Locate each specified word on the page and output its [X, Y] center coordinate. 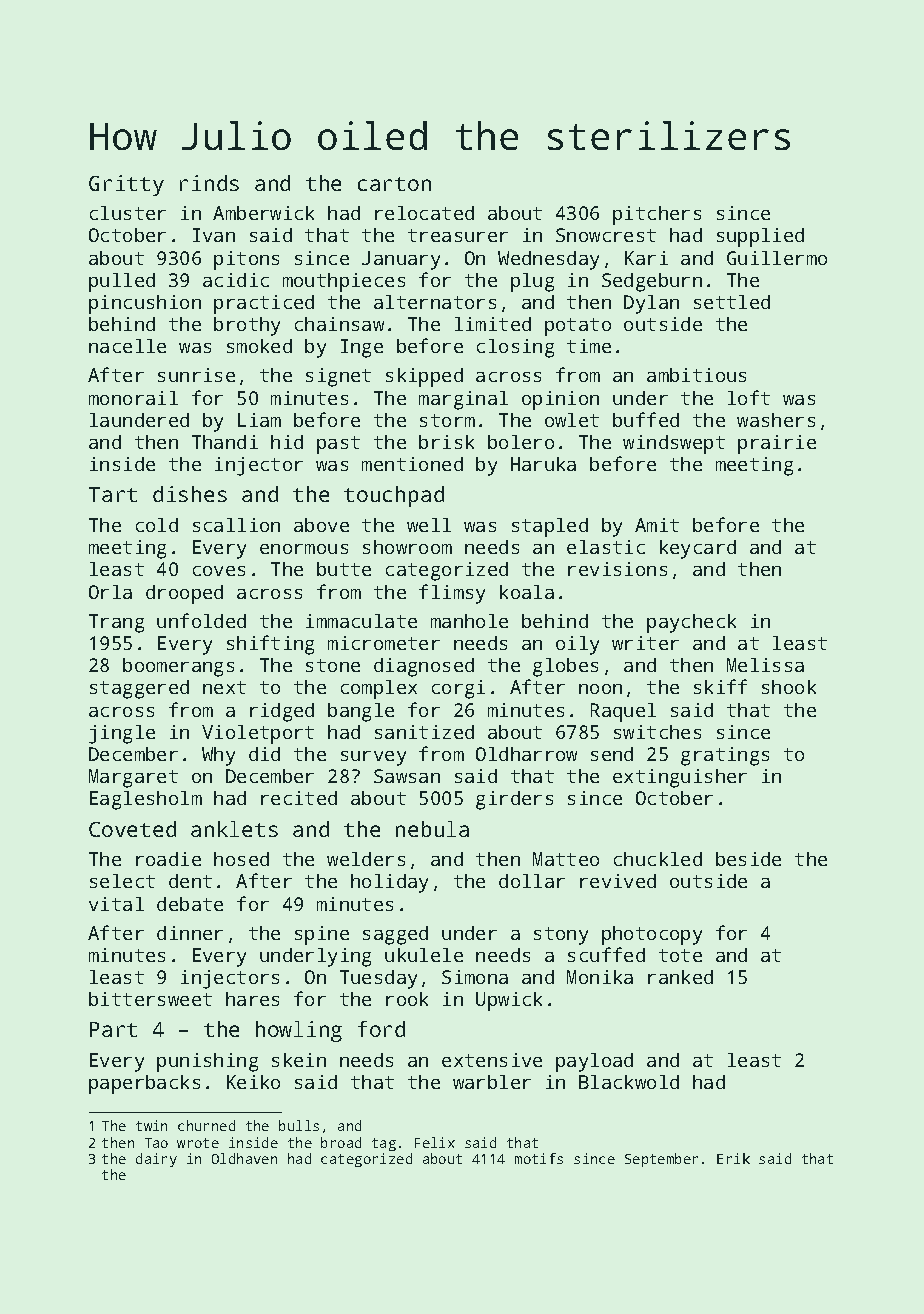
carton [394, 184]
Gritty [126, 185]
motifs [539, 1158]
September [661, 1160]
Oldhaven [244, 1158]
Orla [110, 592]
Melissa [765, 665]
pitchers [657, 215]
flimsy [452, 594]
